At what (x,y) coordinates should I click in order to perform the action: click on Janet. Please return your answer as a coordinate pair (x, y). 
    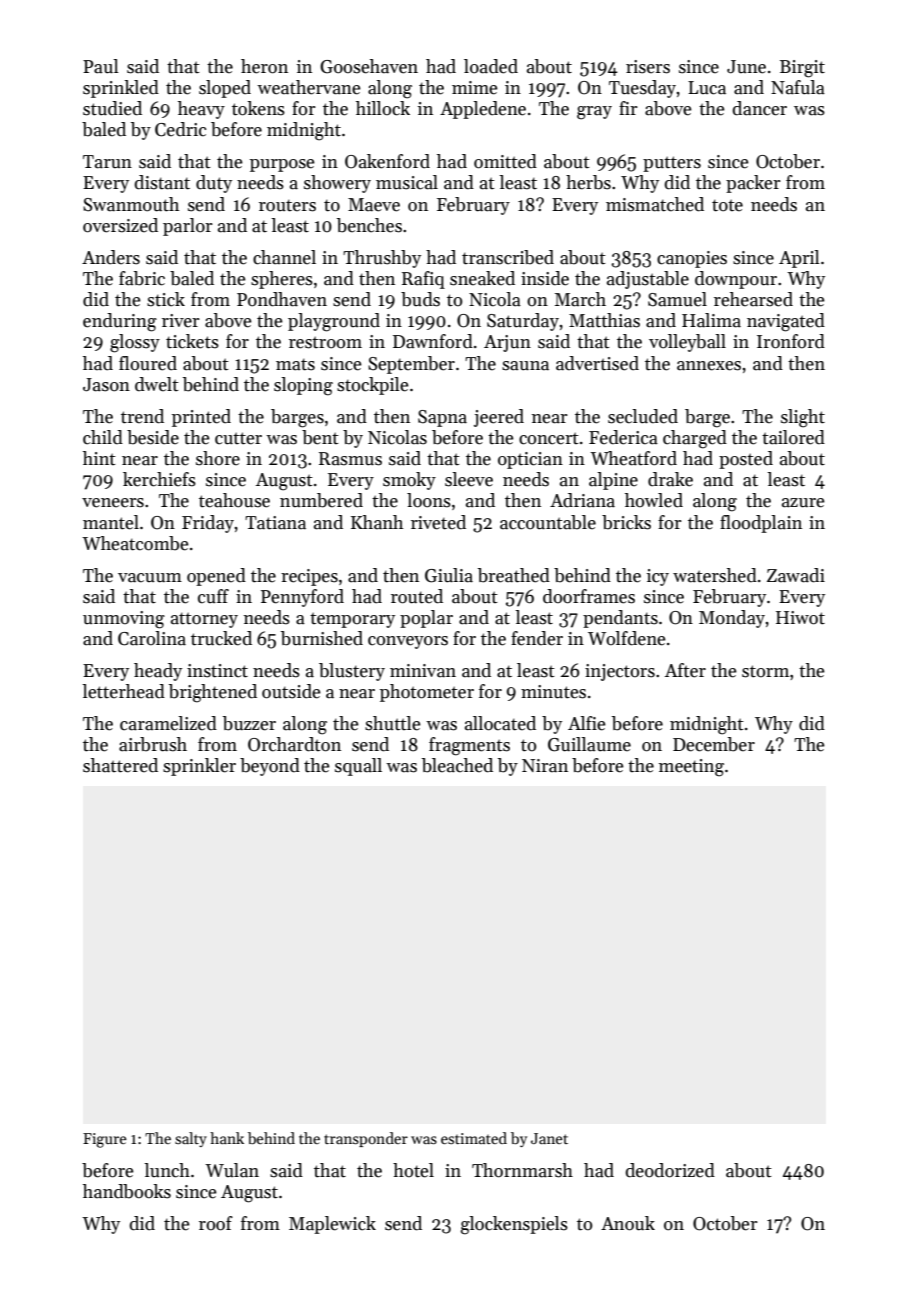
    Looking at the image, I should click on (549, 1138).
